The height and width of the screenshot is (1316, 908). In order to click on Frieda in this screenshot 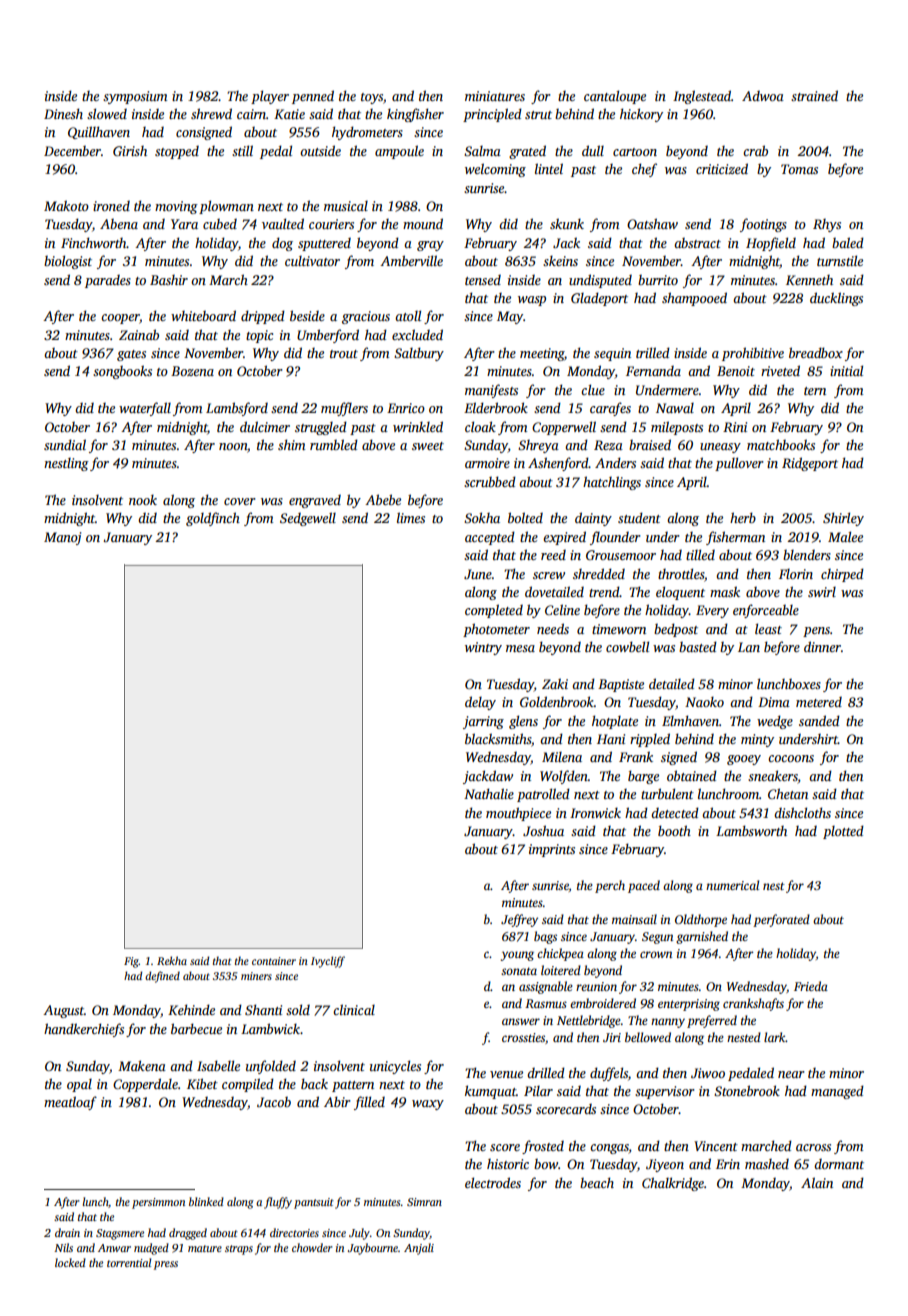, I will do `click(811, 986)`.
